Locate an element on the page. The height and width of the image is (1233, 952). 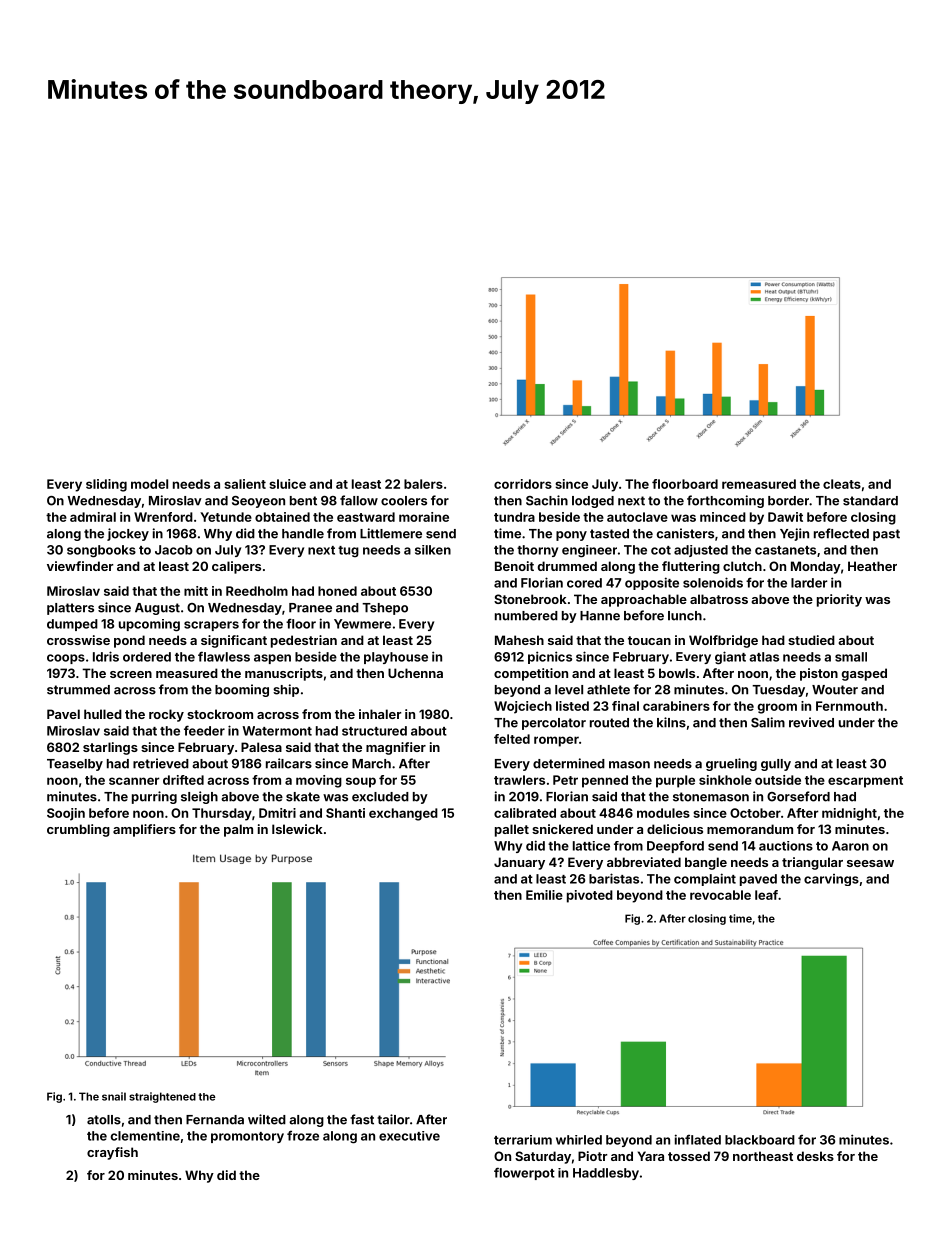
calibrated is located at coordinates (525, 813).
